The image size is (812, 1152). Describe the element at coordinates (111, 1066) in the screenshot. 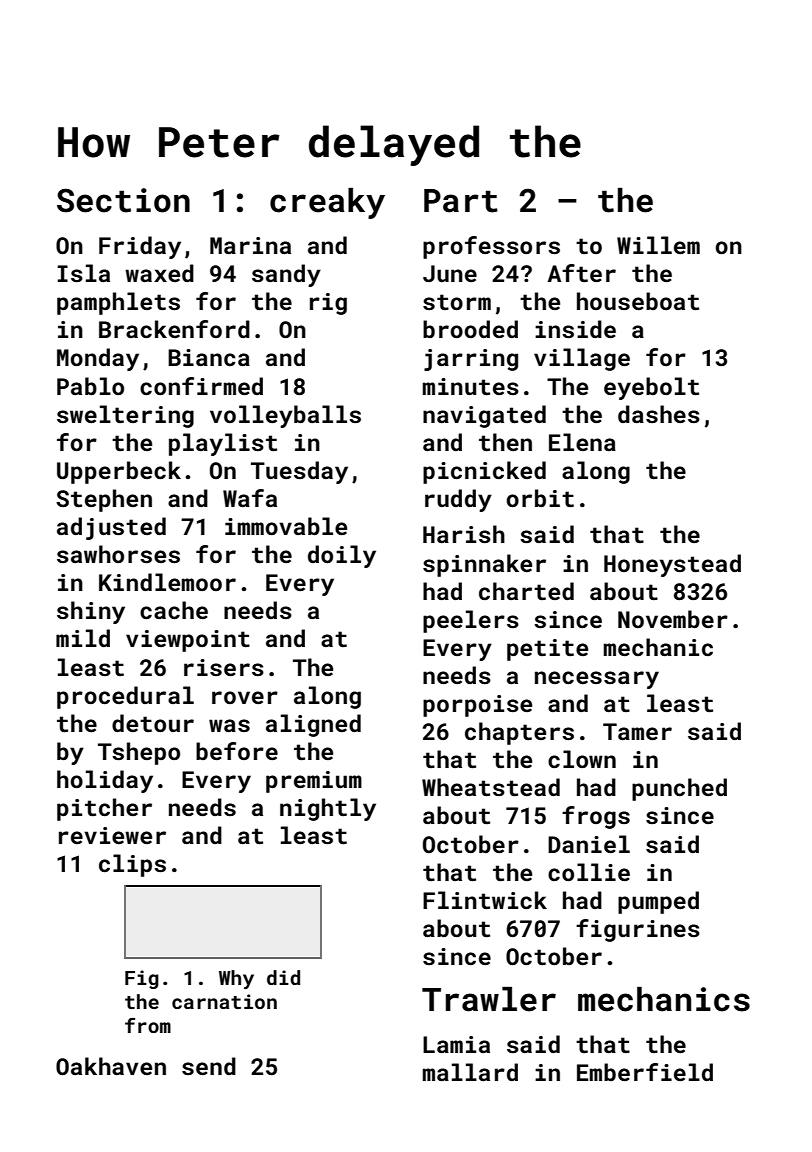

I see `Oakhaven` at that location.
